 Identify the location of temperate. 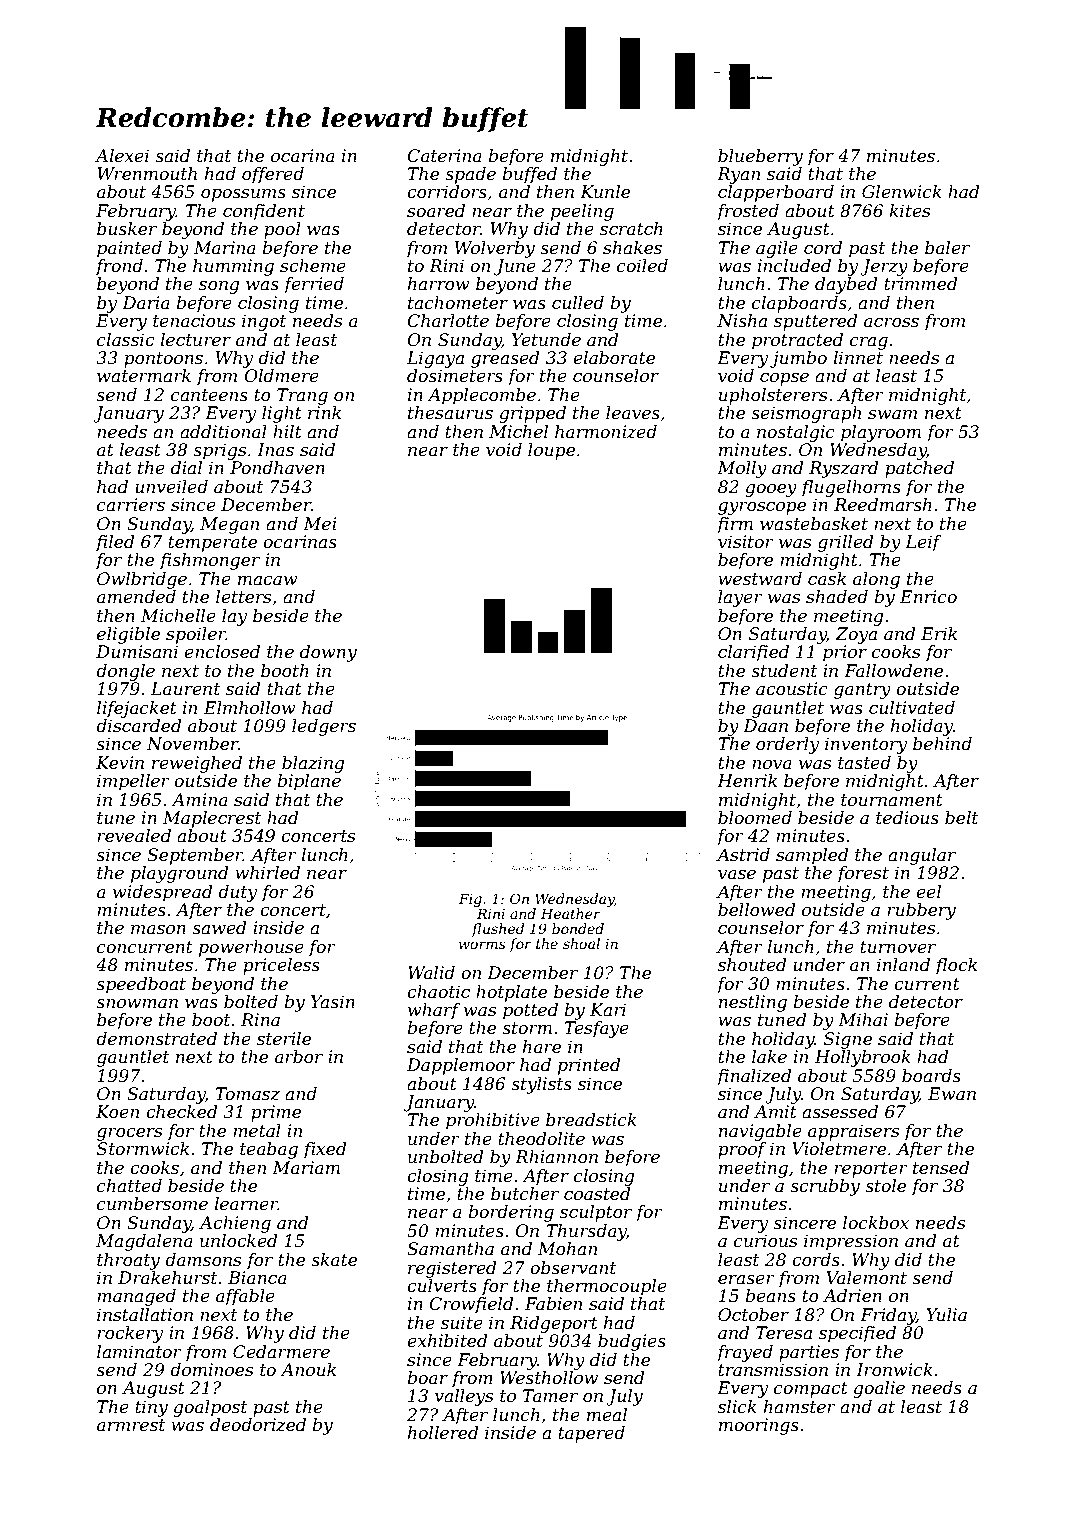
(212, 544).
